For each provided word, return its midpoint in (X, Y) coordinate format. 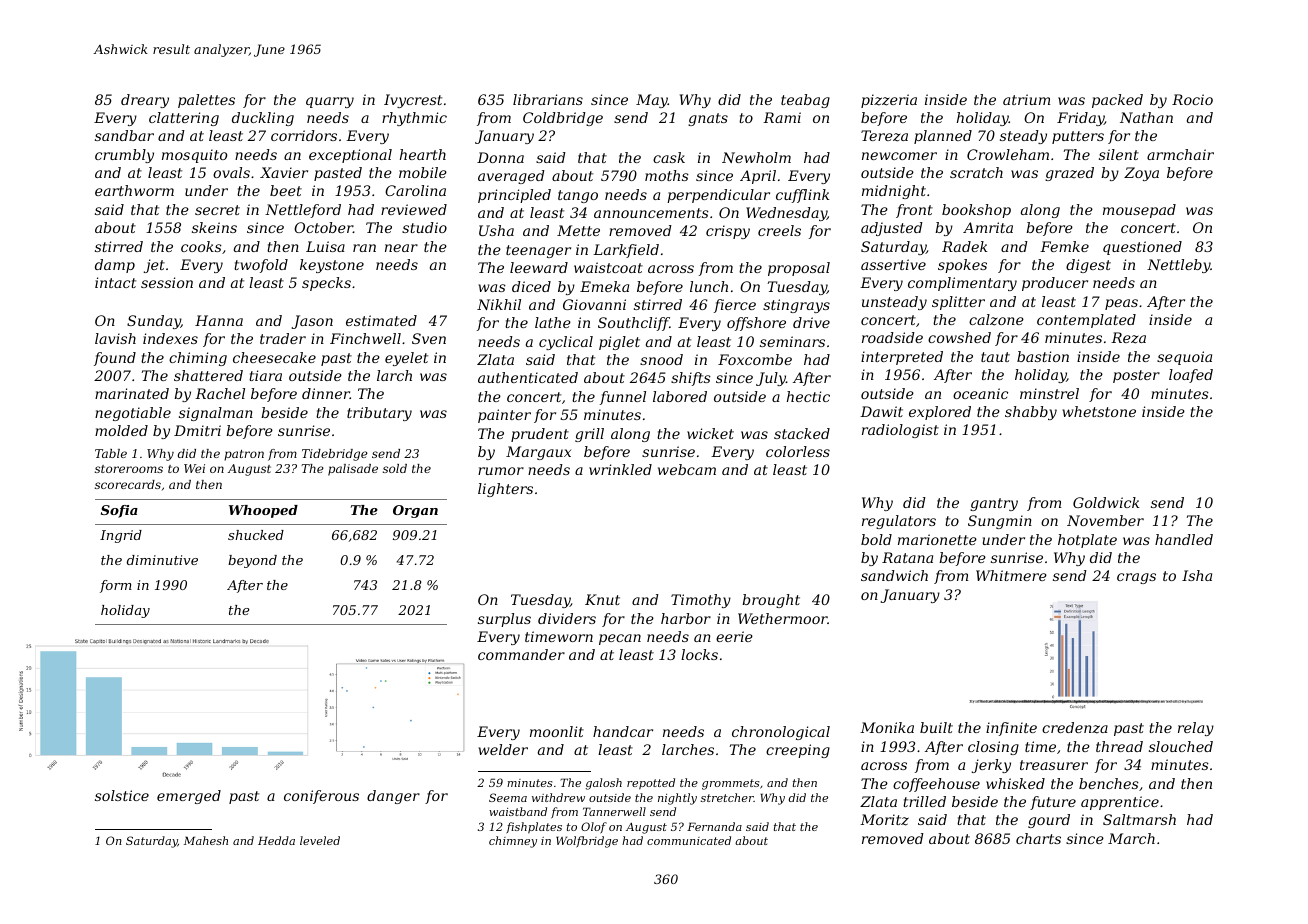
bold (876, 539)
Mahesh (206, 840)
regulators (899, 522)
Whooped (263, 511)
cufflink (802, 196)
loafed (1191, 376)
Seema (508, 797)
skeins (214, 227)
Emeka (604, 286)
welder (503, 749)
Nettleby (1179, 266)
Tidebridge (335, 455)
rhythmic (414, 119)
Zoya (1141, 174)
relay (1196, 729)
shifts (691, 379)
